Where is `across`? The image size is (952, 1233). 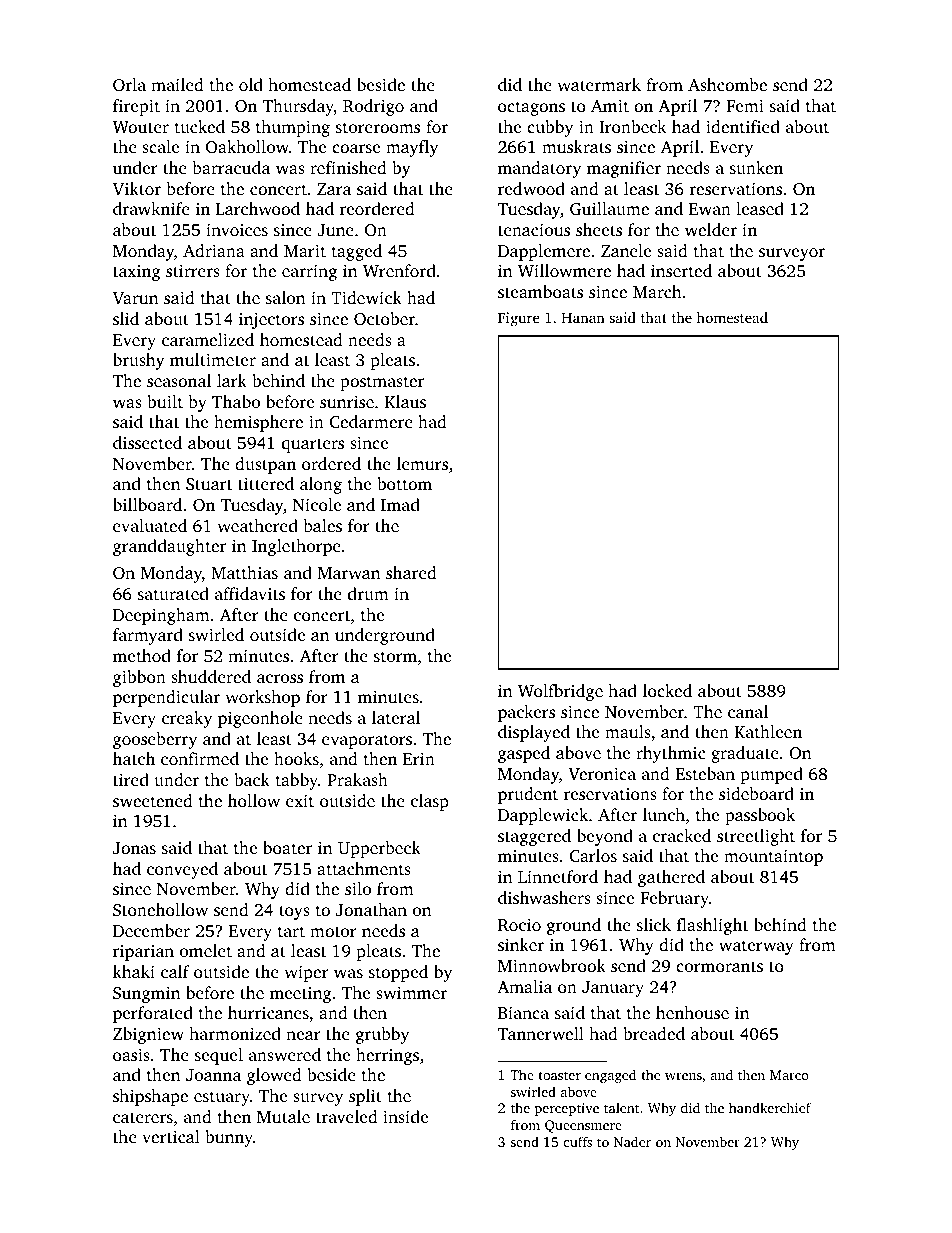 across is located at coordinates (280, 678).
